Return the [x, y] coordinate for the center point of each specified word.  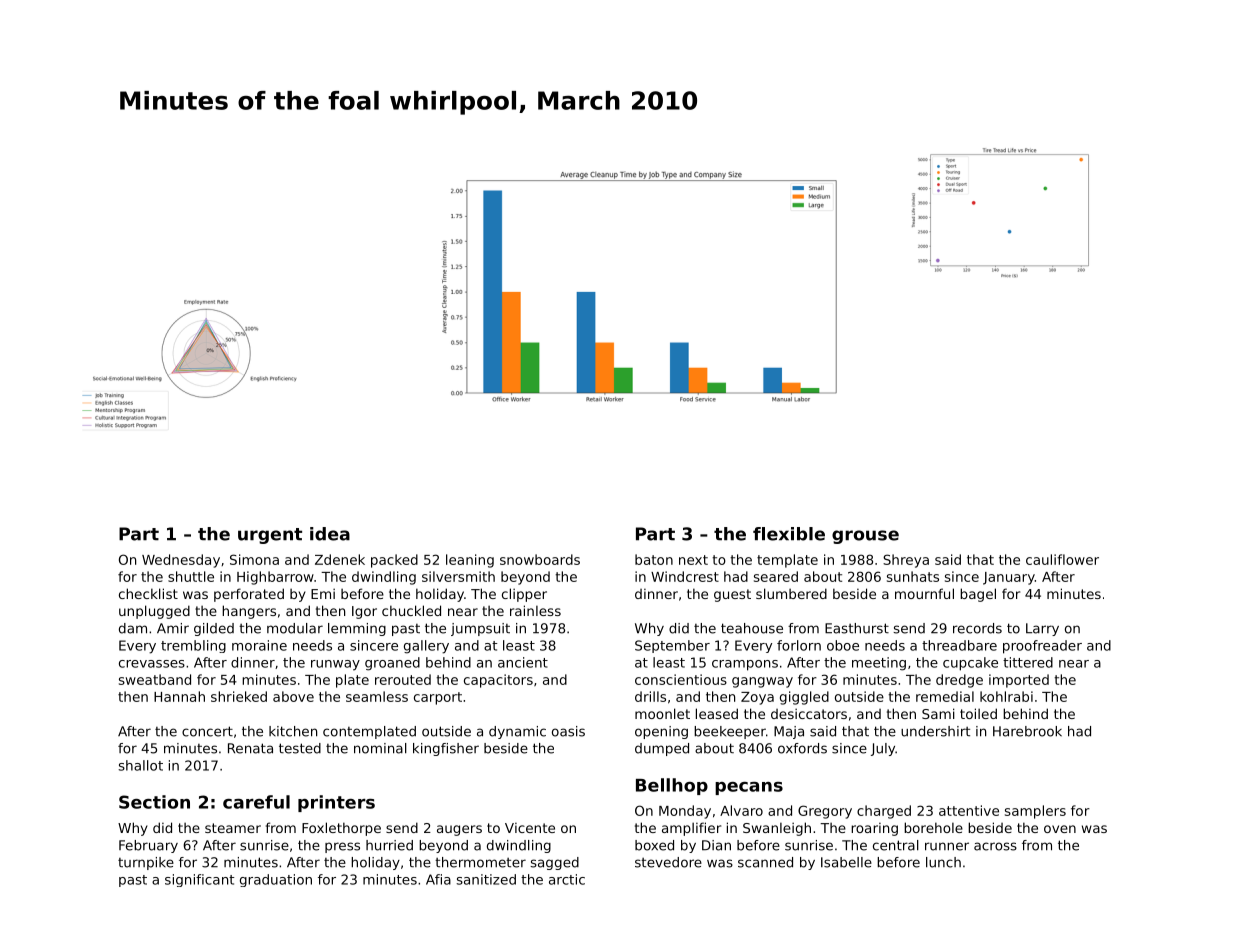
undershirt [935, 731]
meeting [879, 664]
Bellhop [672, 786]
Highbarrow [275, 578]
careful [256, 802]
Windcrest [685, 576]
